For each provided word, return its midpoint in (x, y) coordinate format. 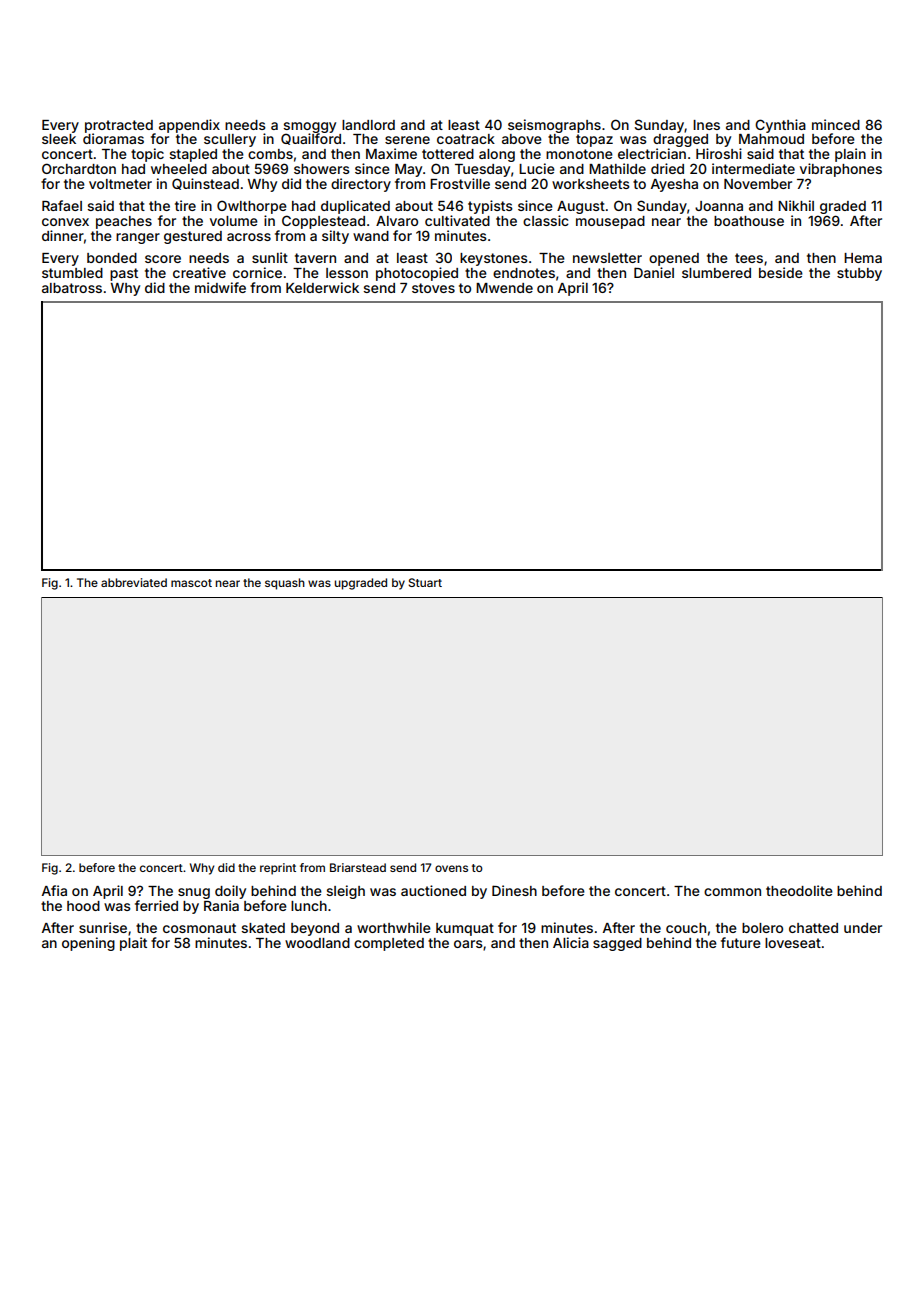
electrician (652, 153)
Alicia (571, 942)
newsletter (607, 258)
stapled (193, 155)
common (732, 892)
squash (285, 584)
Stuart (425, 582)
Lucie (537, 168)
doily (230, 892)
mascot (191, 583)
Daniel (654, 272)
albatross (72, 288)
